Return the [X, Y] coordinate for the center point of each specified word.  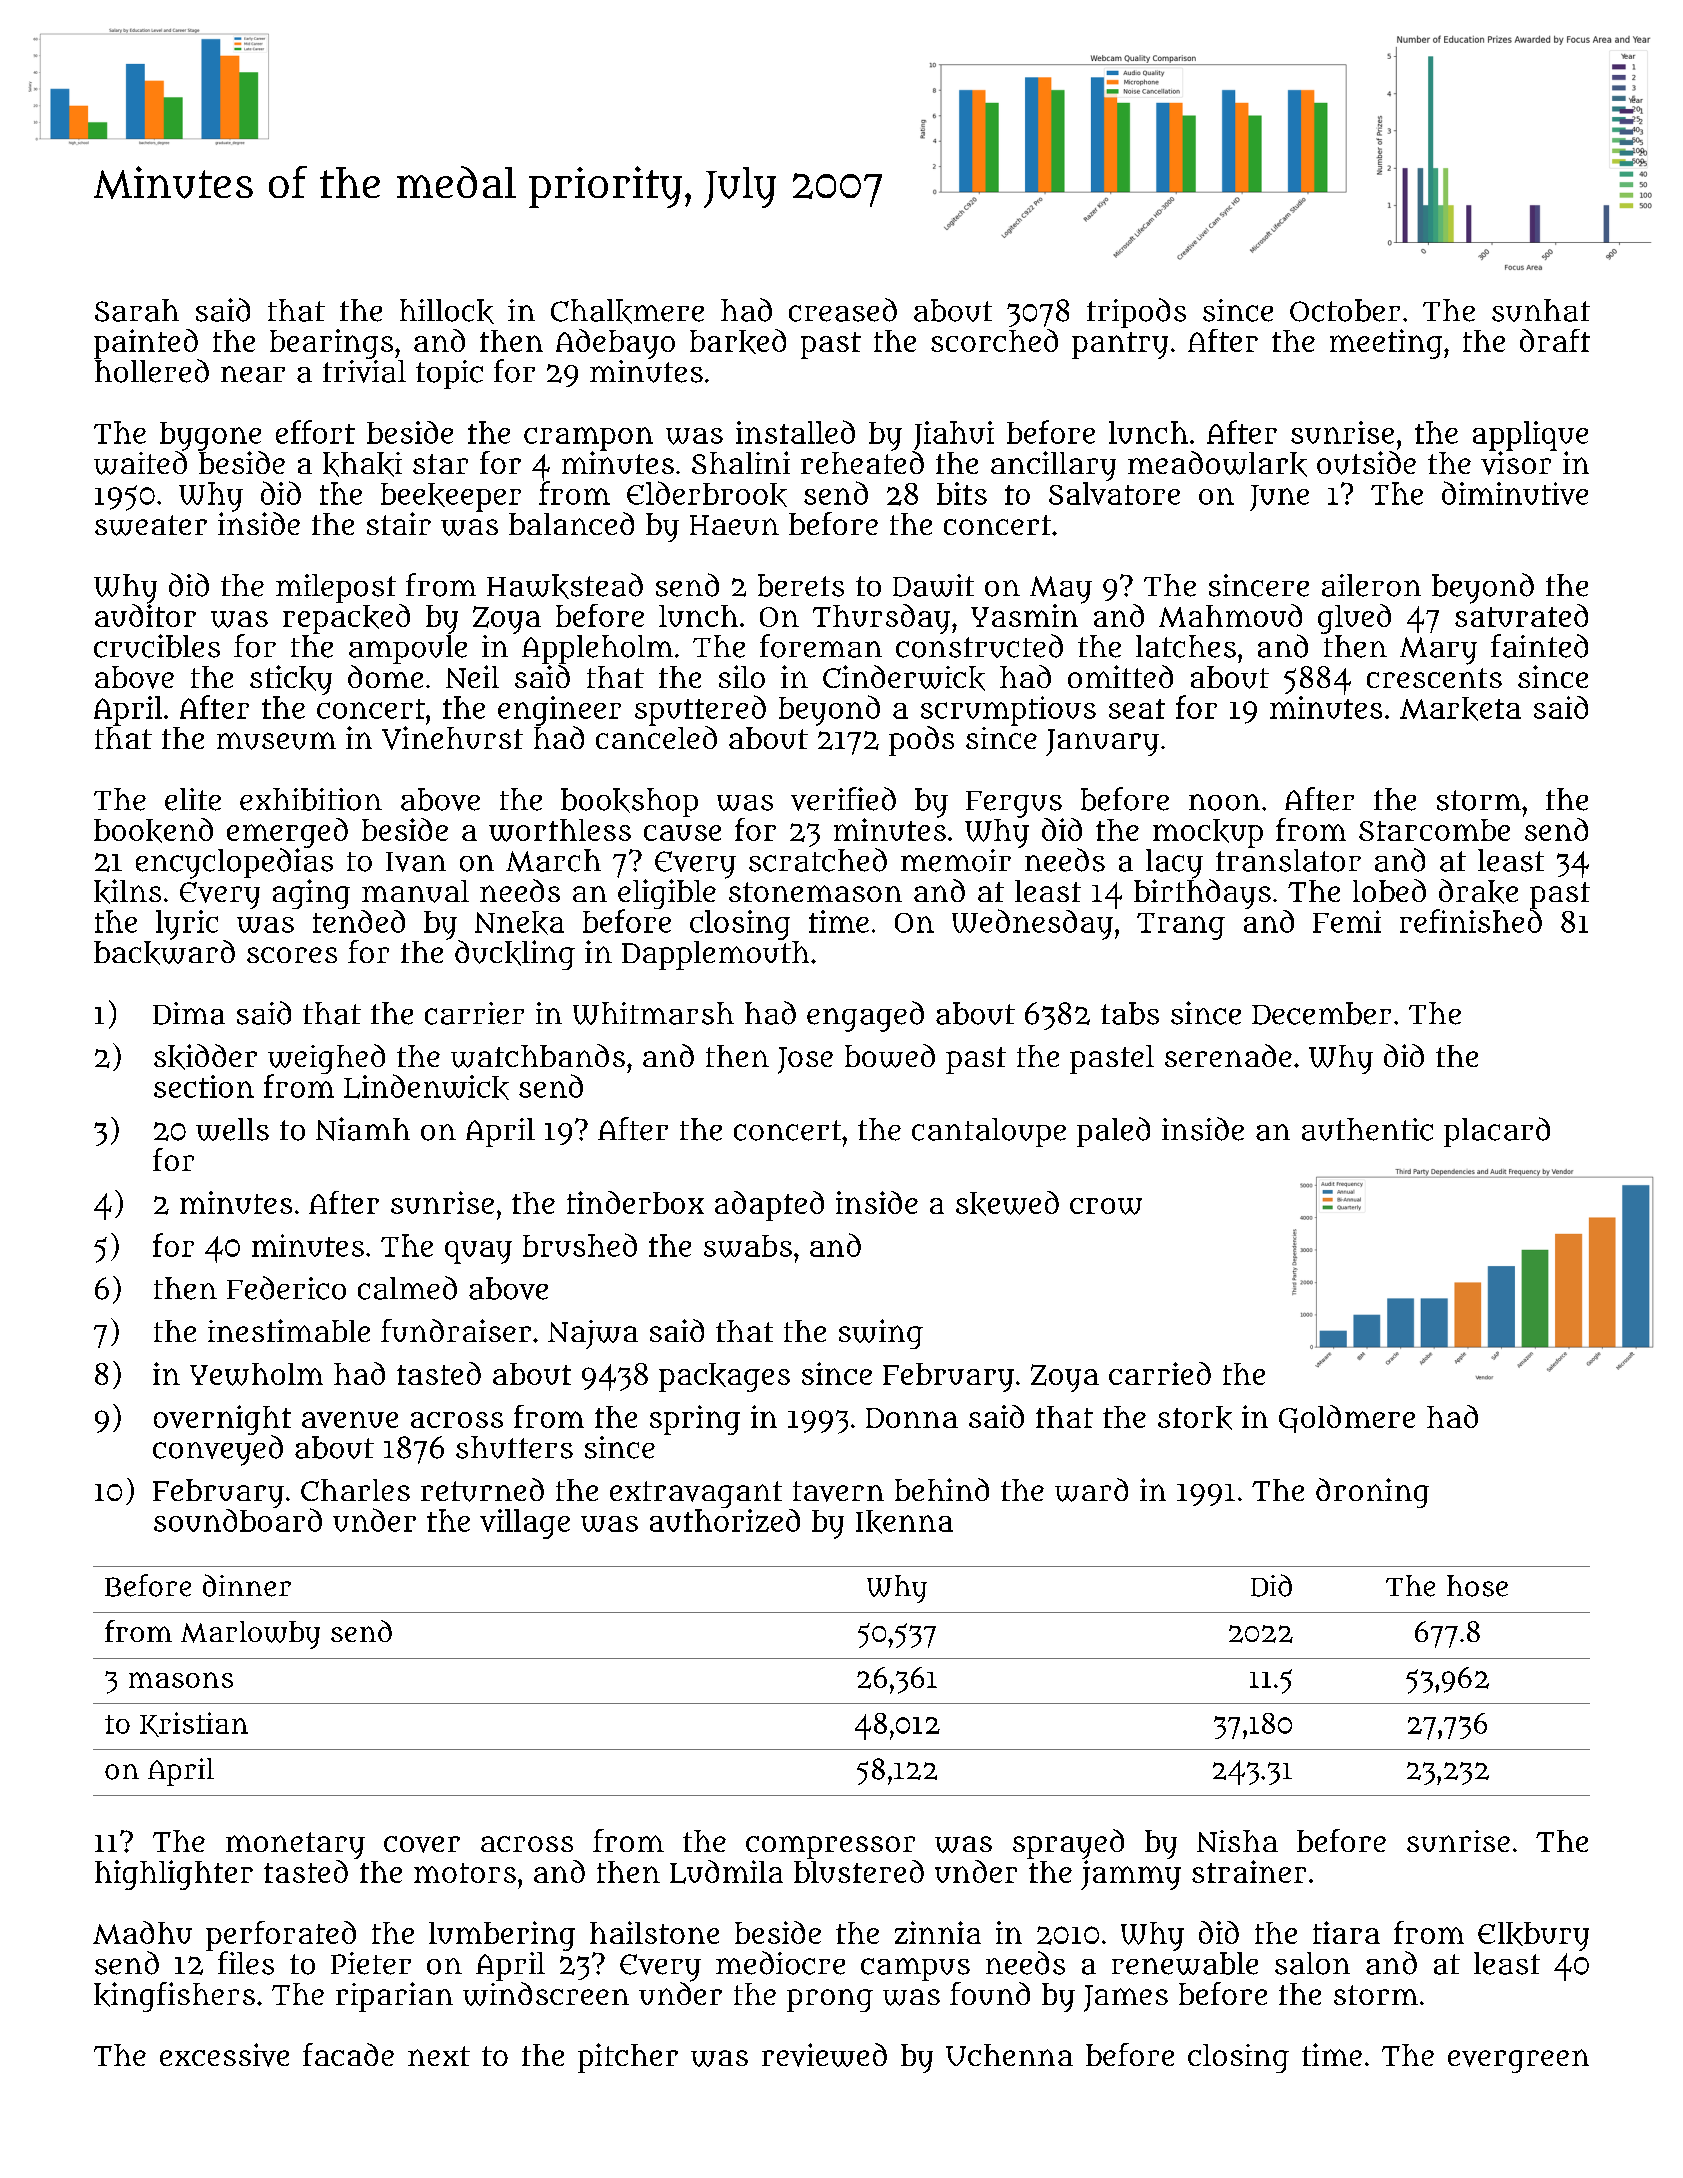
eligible [667, 894]
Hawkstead [565, 586]
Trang [1181, 926]
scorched [994, 340]
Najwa [593, 1334]
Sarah [137, 310]
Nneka [519, 923]
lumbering [502, 1936]
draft [1555, 340]
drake [1478, 891]
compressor [830, 1847]
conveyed [218, 1450]
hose [1477, 1586]
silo [742, 676]
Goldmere [1347, 1419]
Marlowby [250, 1635]
